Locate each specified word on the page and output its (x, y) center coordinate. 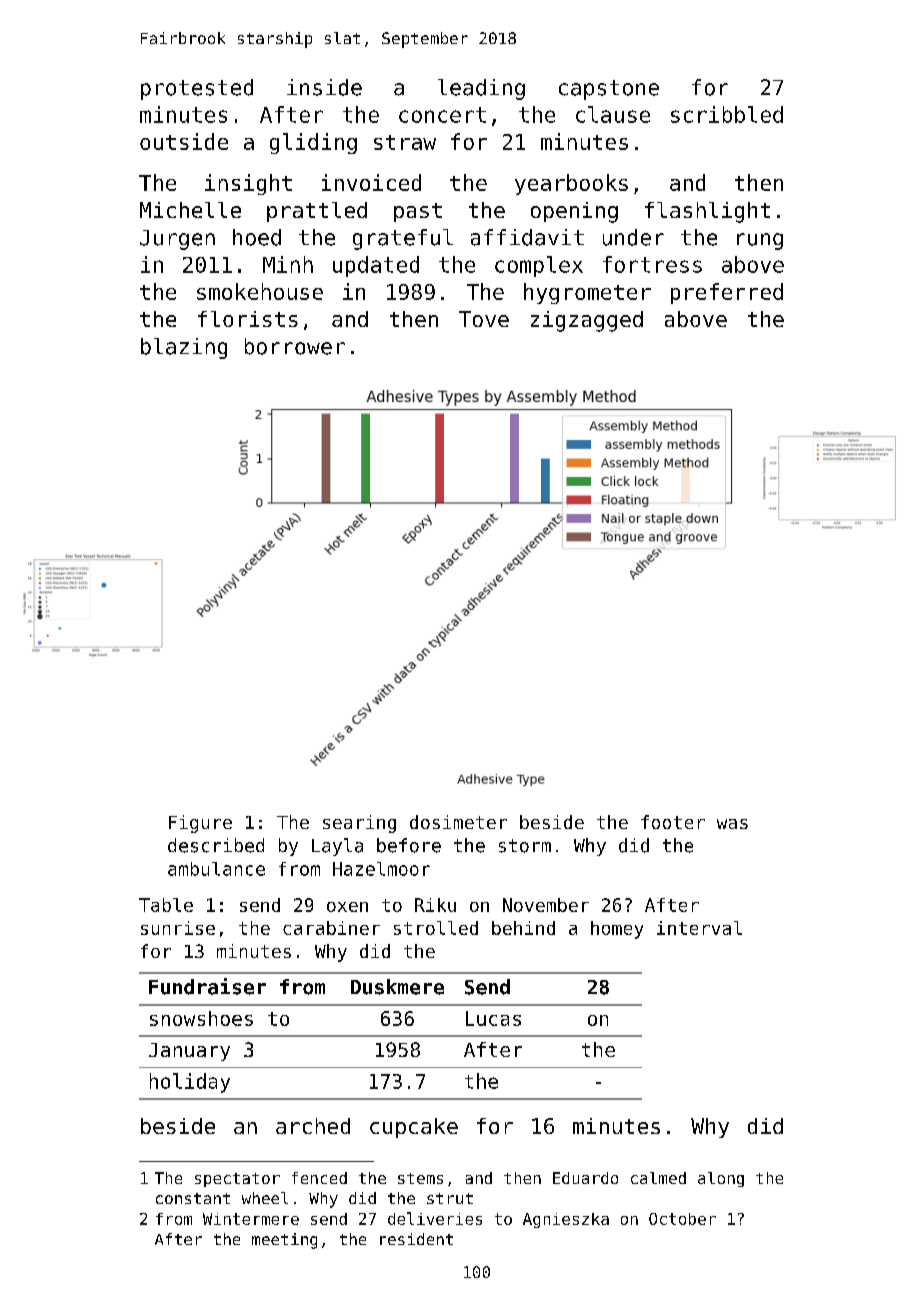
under (633, 237)
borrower (295, 346)
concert (442, 115)
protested (197, 89)
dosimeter (458, 822)
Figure (200, 824)
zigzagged (587, 321)
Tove (484, 319)
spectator (237, 1180)
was (732, 824)
